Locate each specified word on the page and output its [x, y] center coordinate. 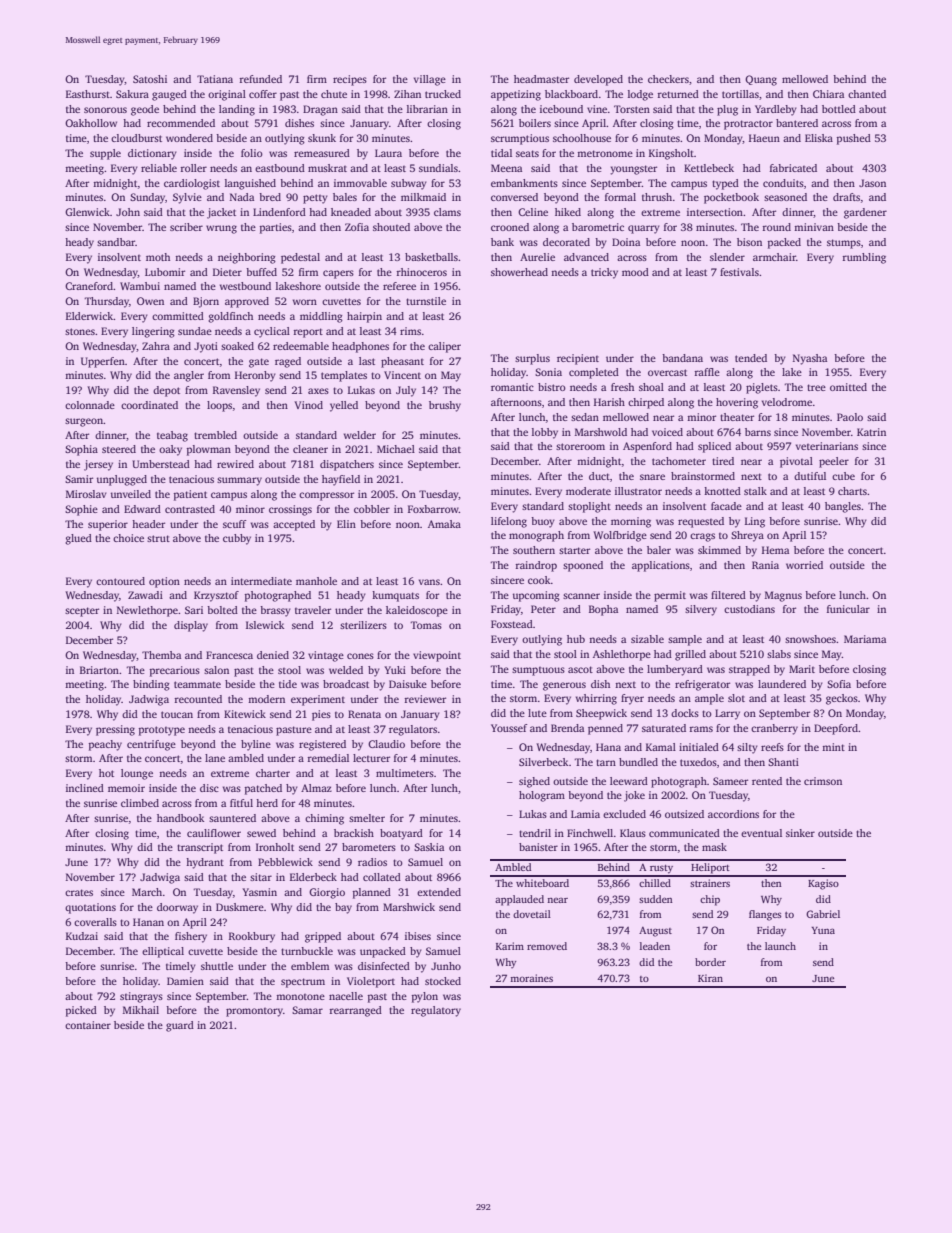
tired [723, 461]
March [147, 892]
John [128, 212]
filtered [728, 595]
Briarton [99, 670]
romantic [512, 387]
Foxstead [512, 624]
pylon [425, 997]
